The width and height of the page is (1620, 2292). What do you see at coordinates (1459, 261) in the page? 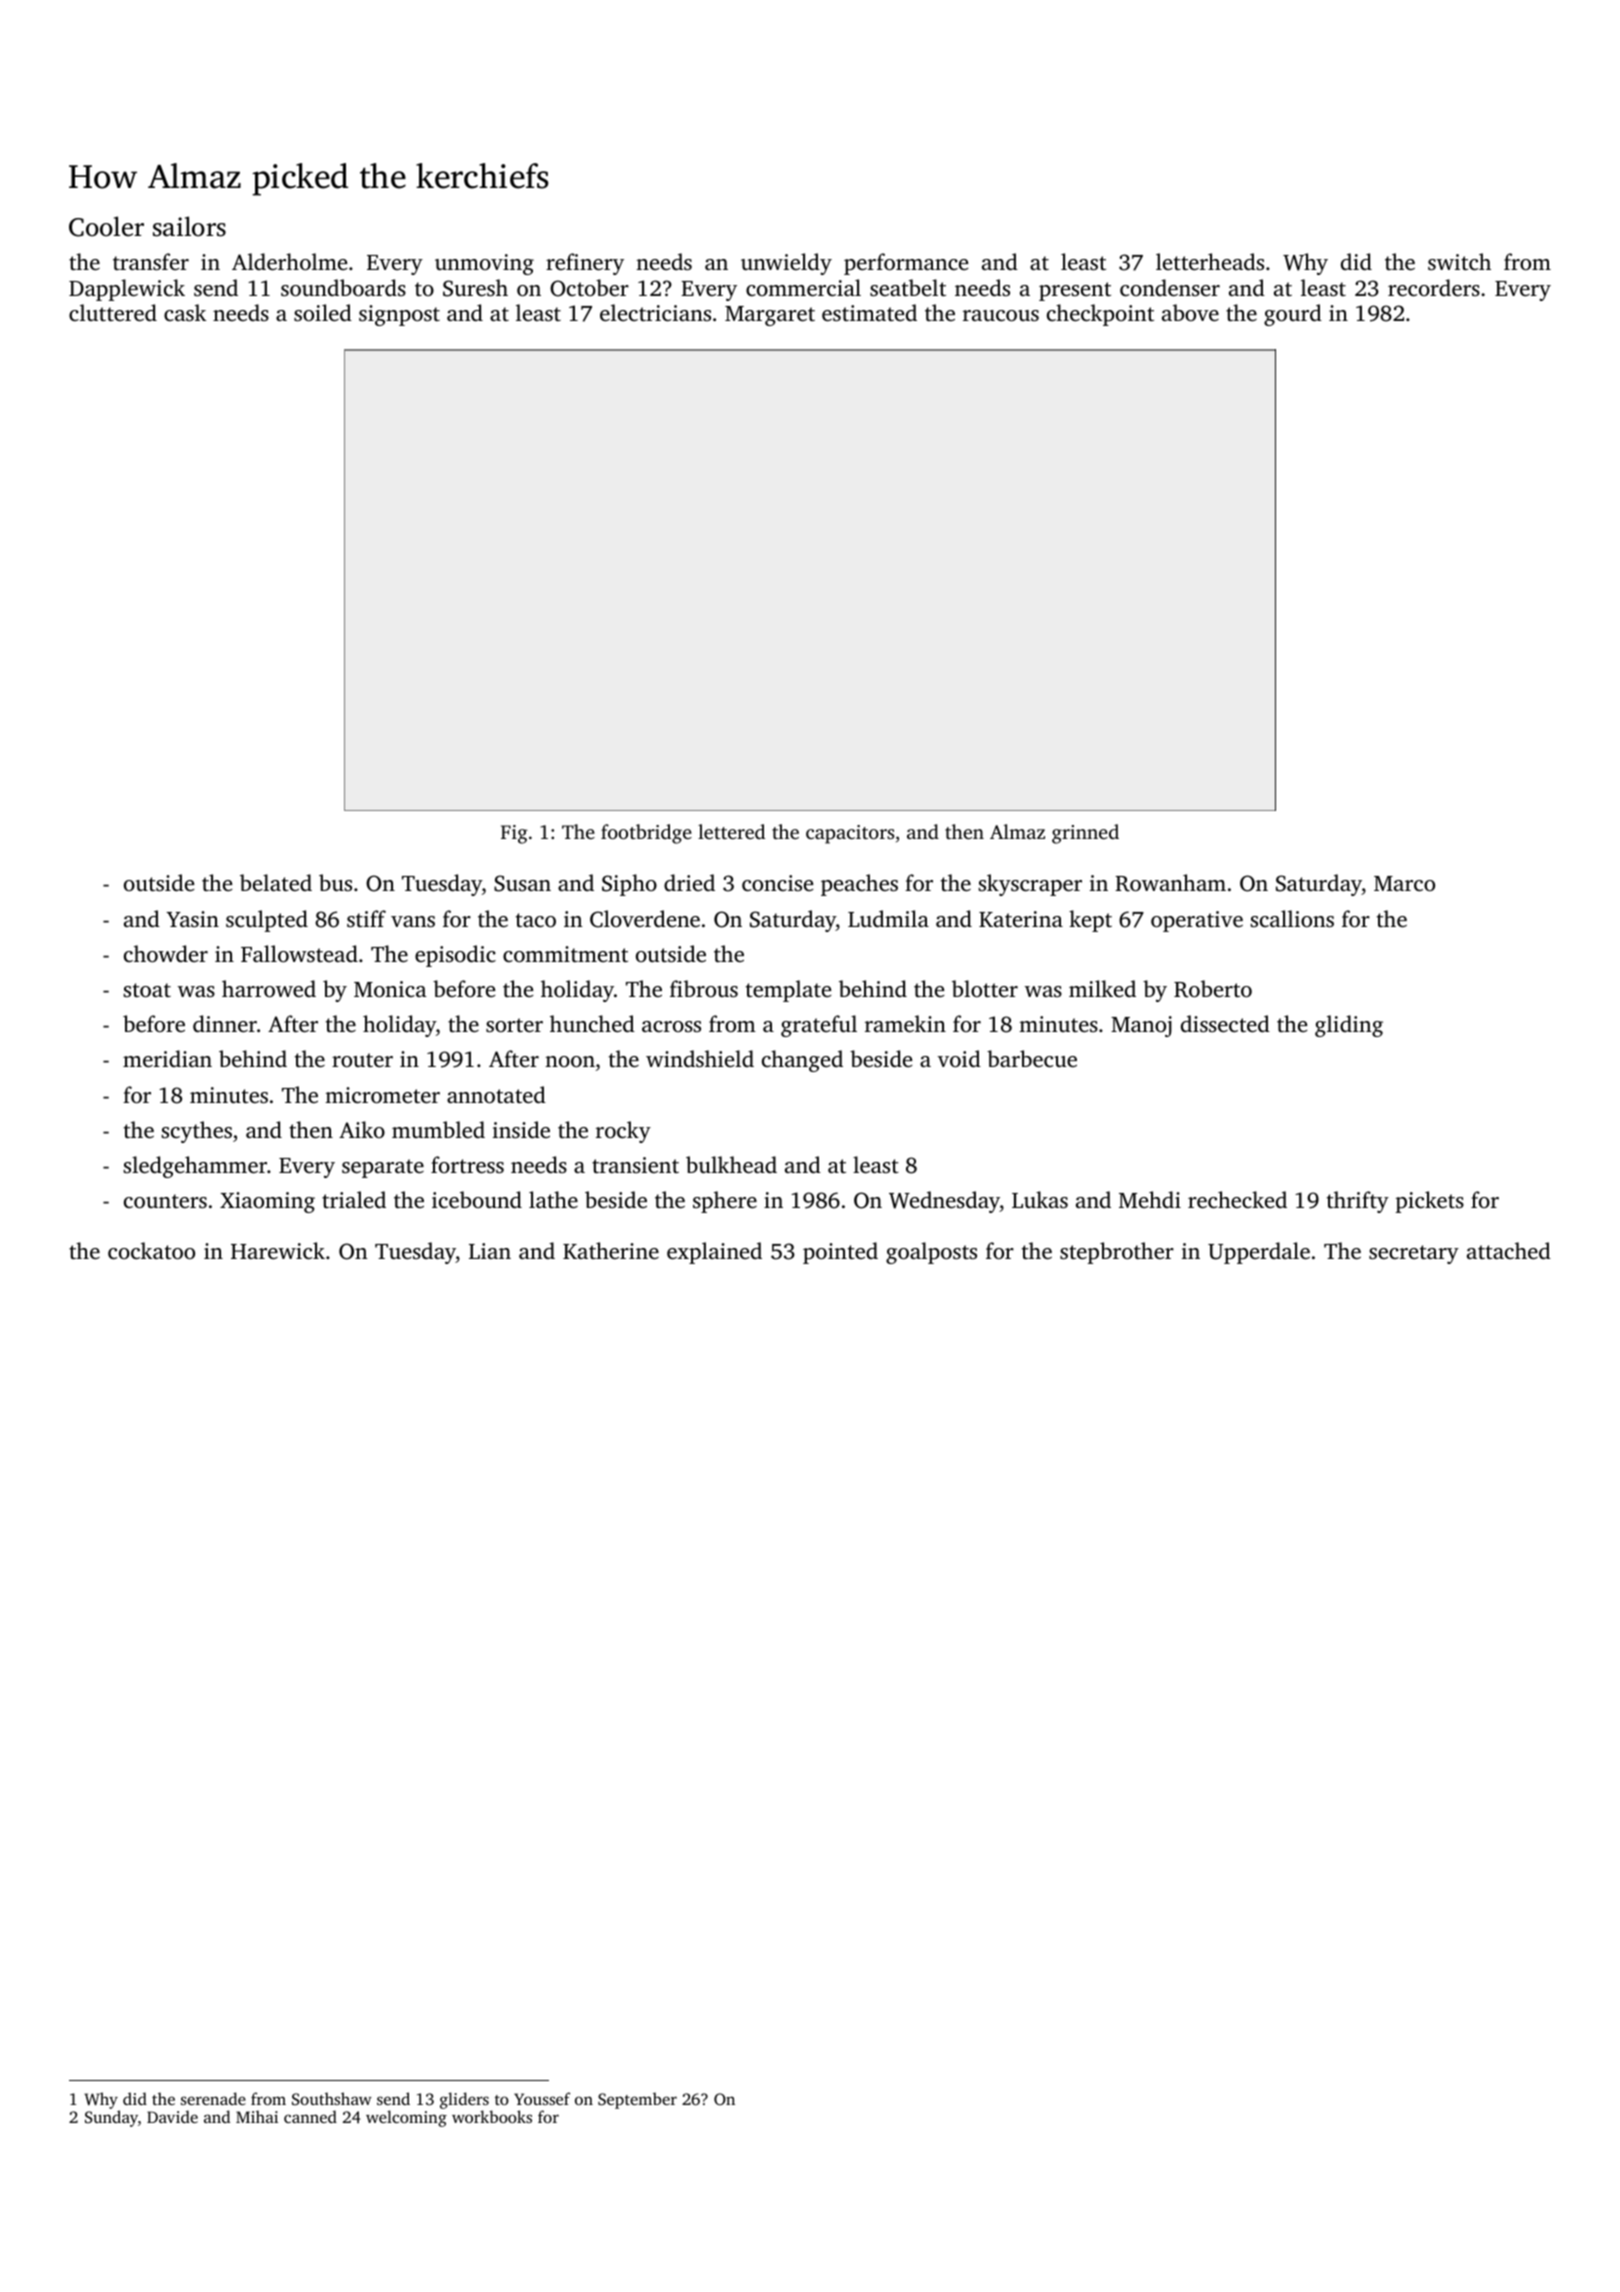
I see `switch` at bounding box center [1459, 261].
